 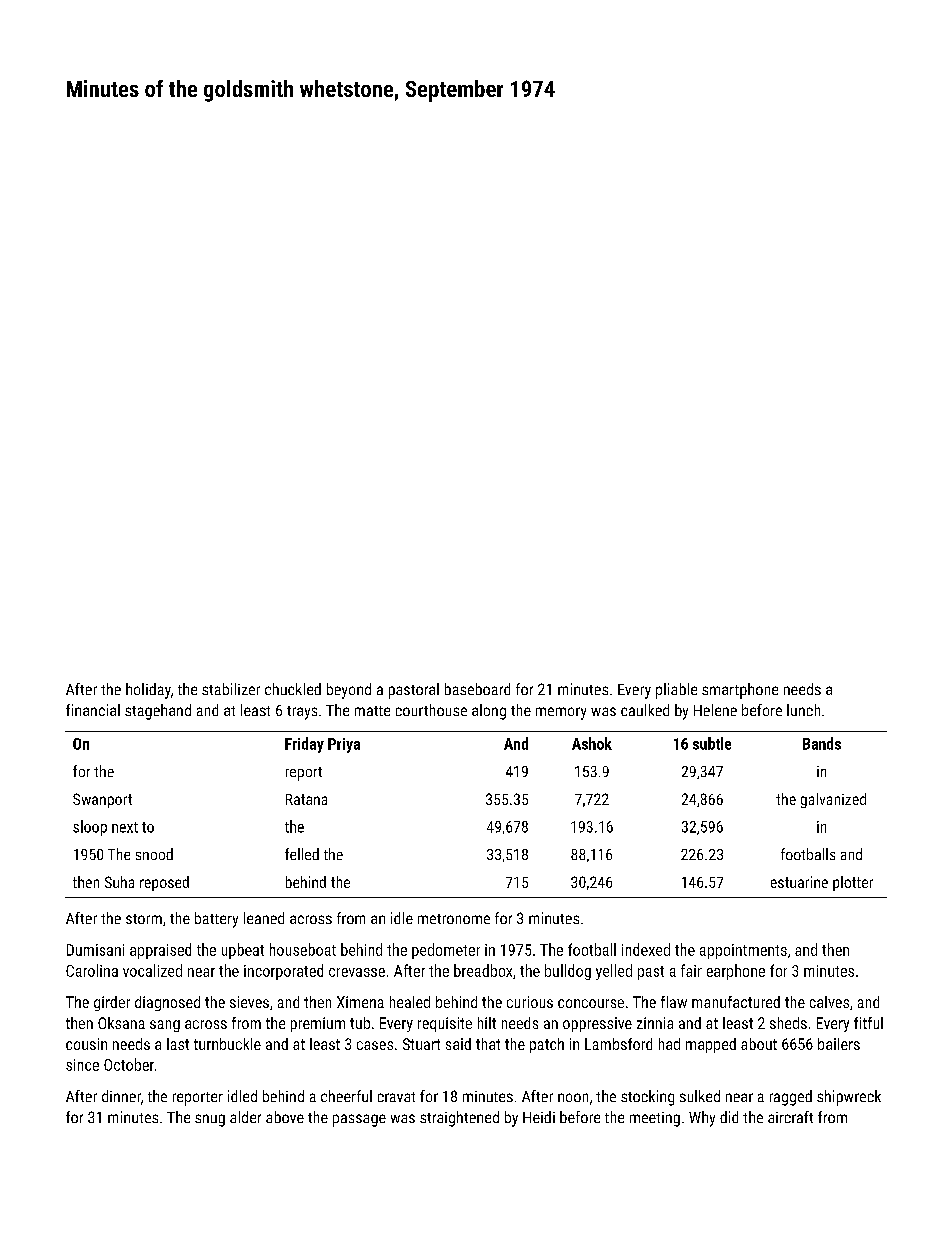 I want to click on galvanized, so click(x=833, y=800).
